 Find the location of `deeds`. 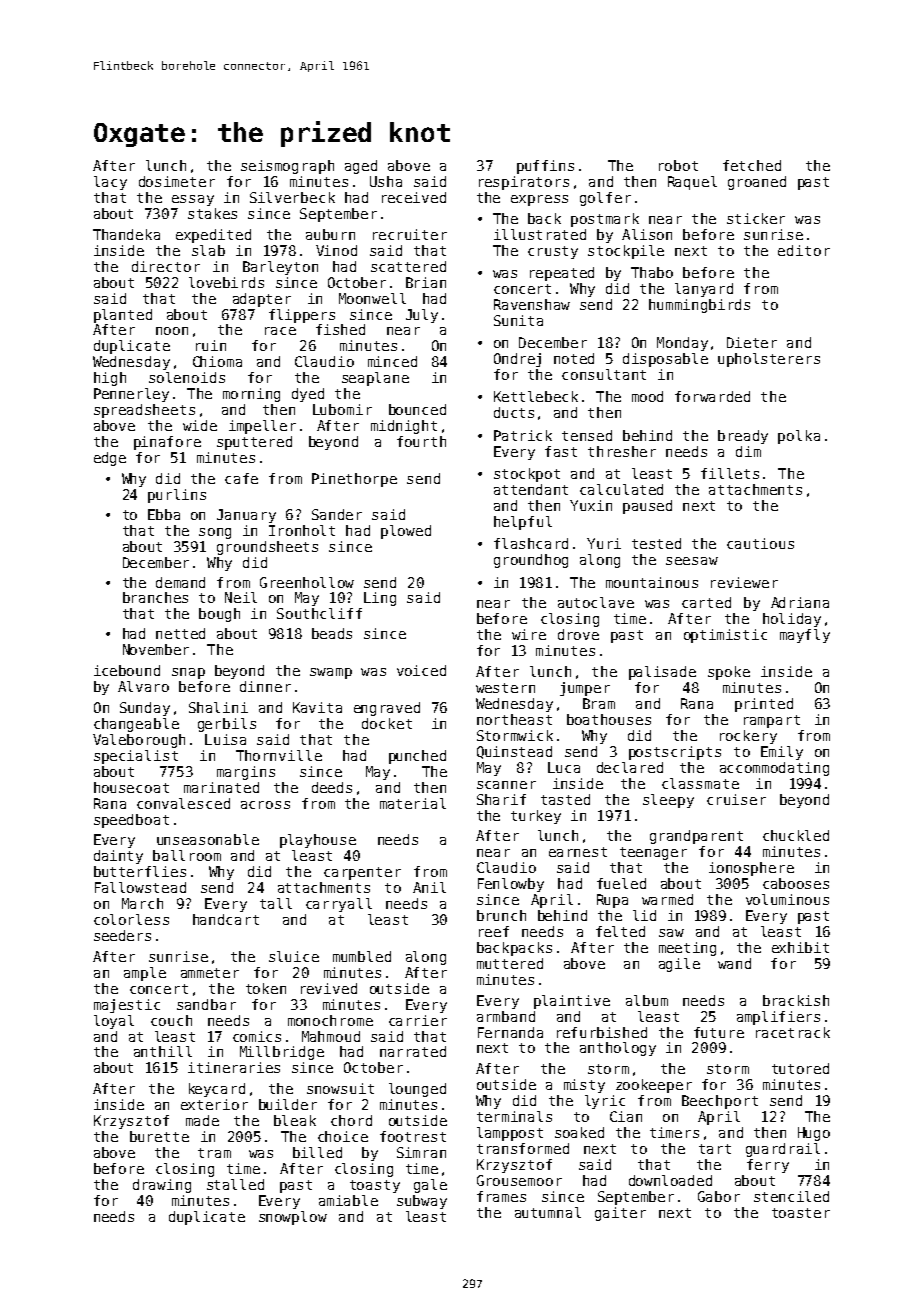

deeds is located at coordinates (332, 787).
